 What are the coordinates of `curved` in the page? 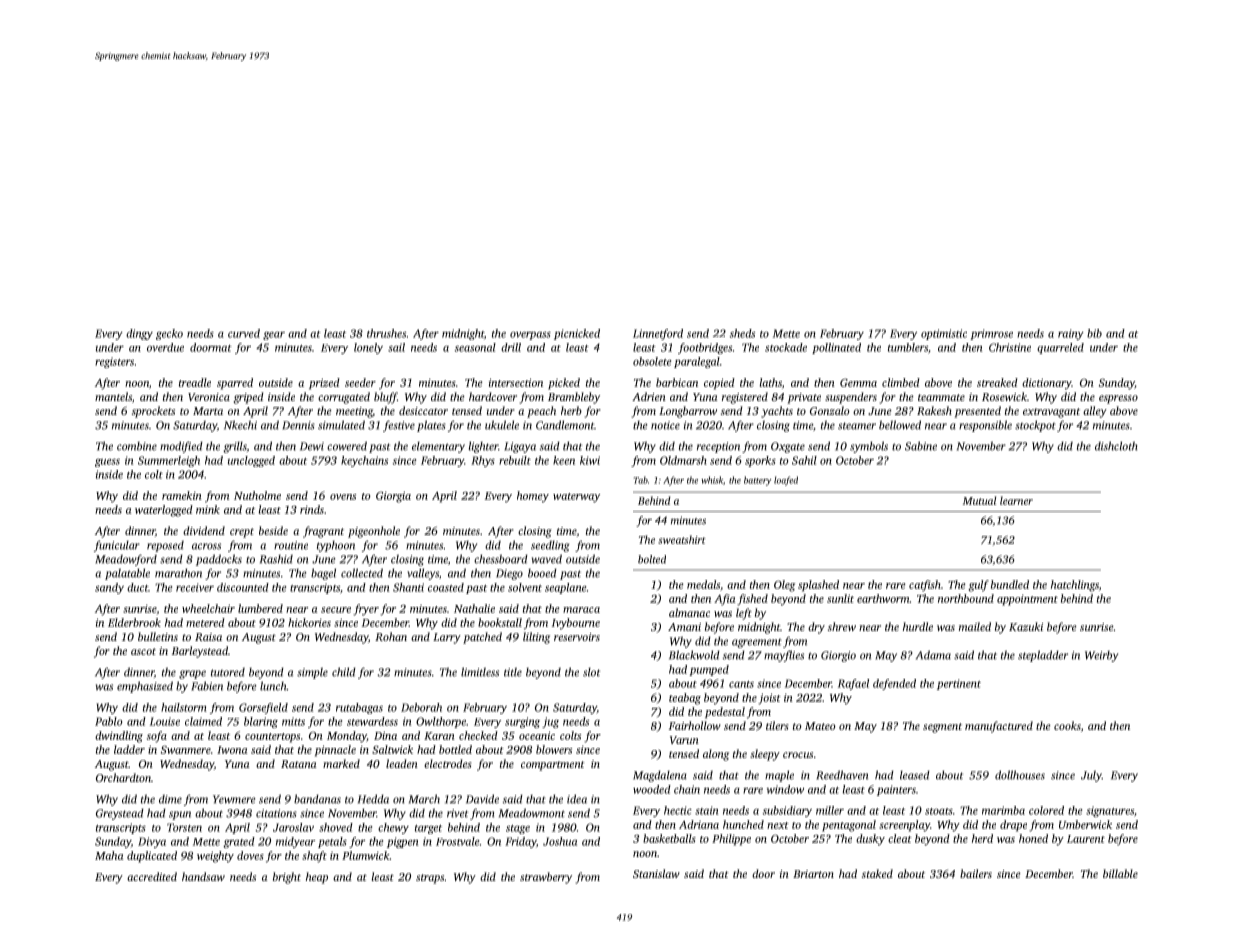 It's located at (244, 333).
